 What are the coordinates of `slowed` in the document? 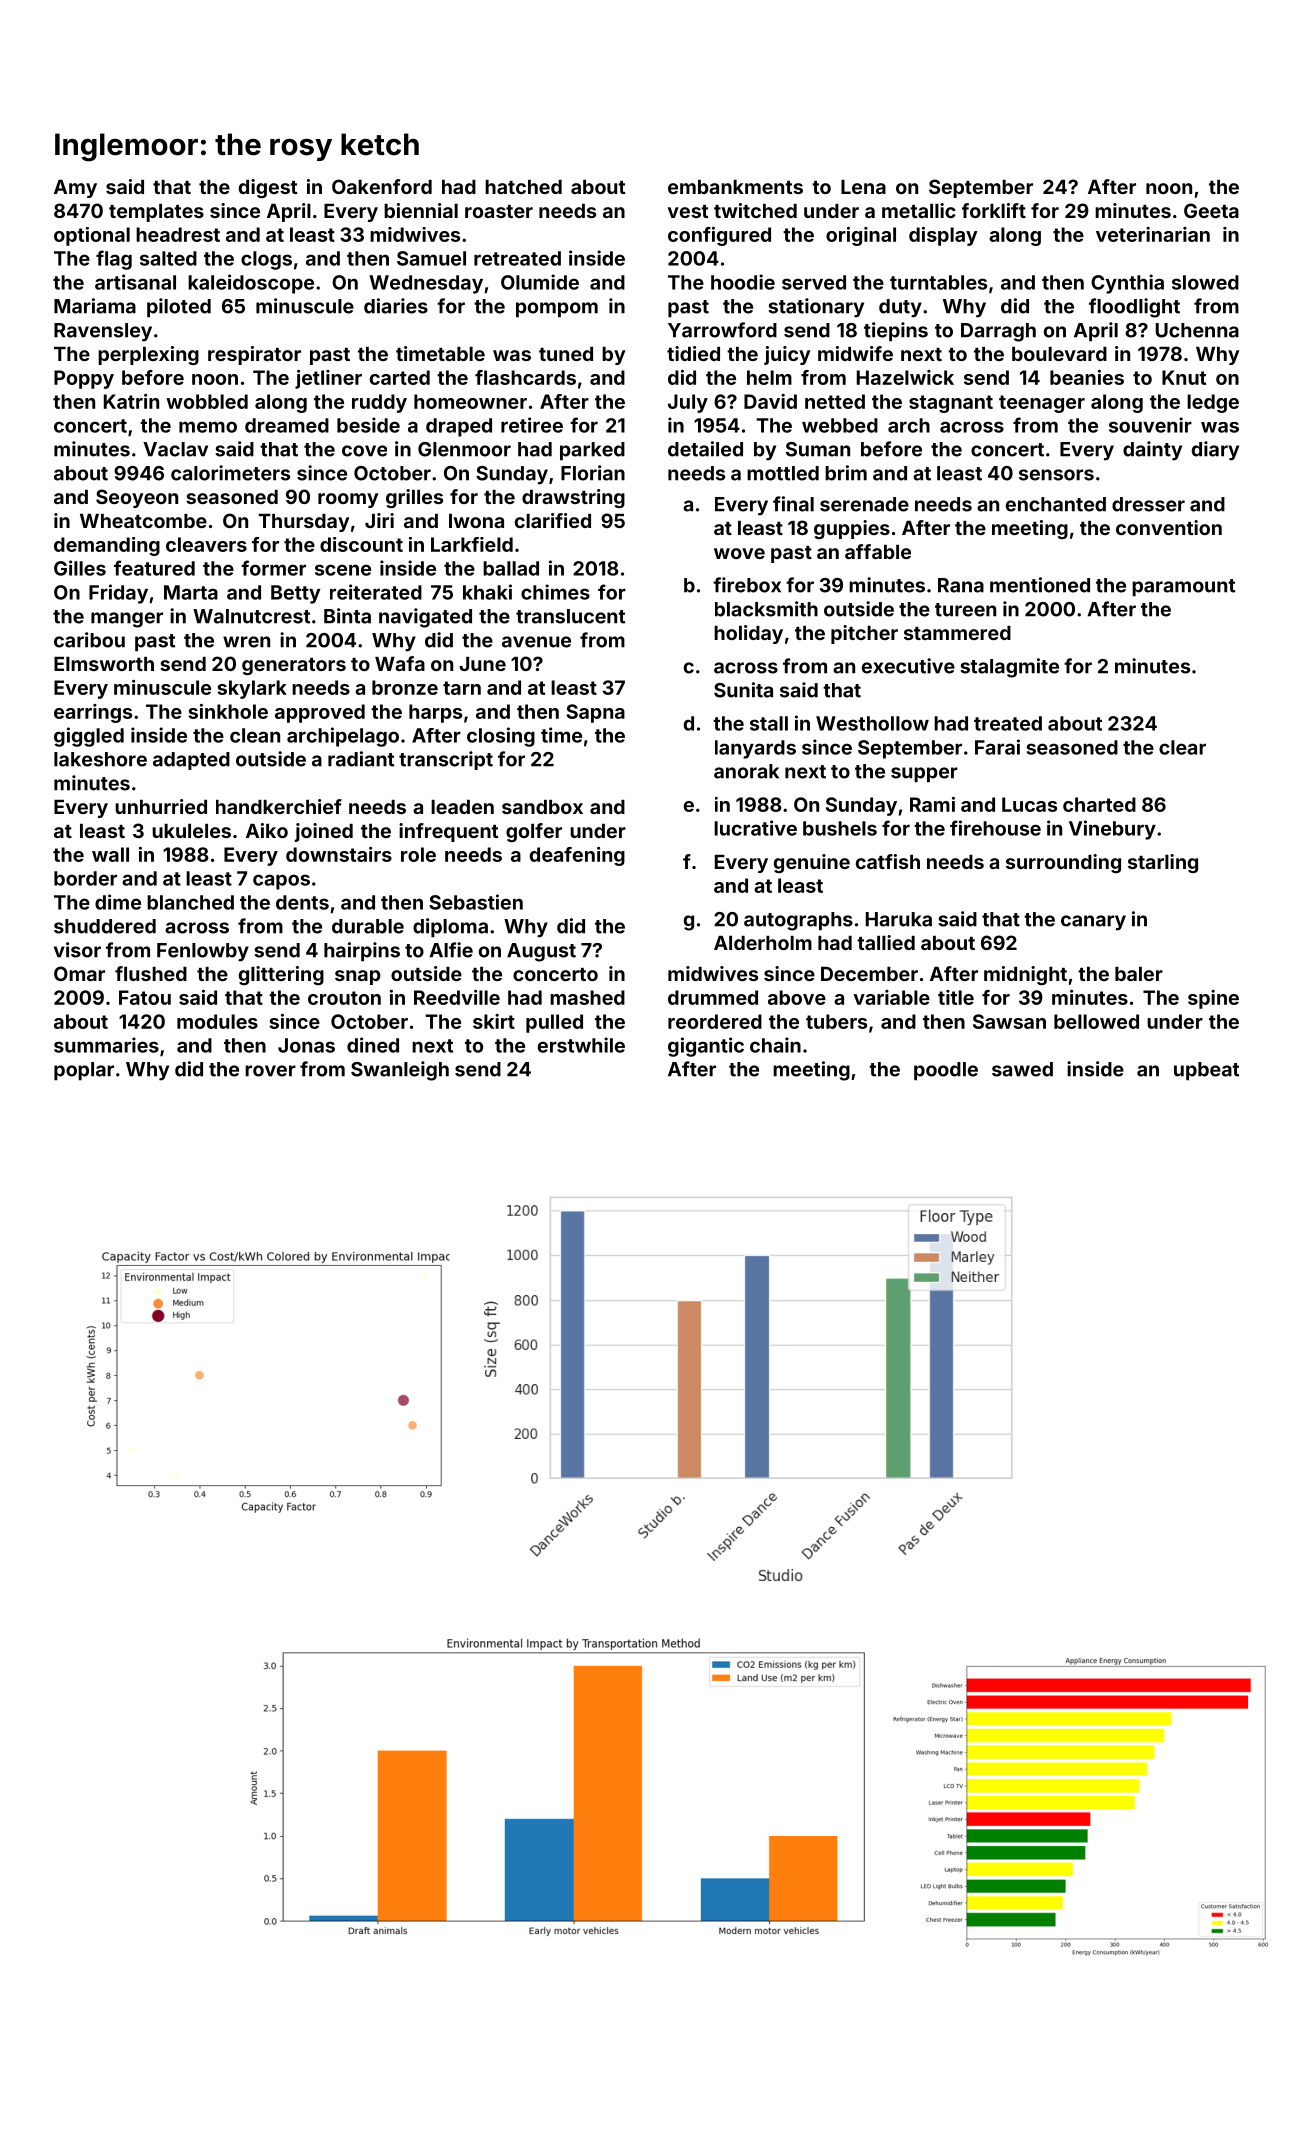 It's located at (1205, 282).
